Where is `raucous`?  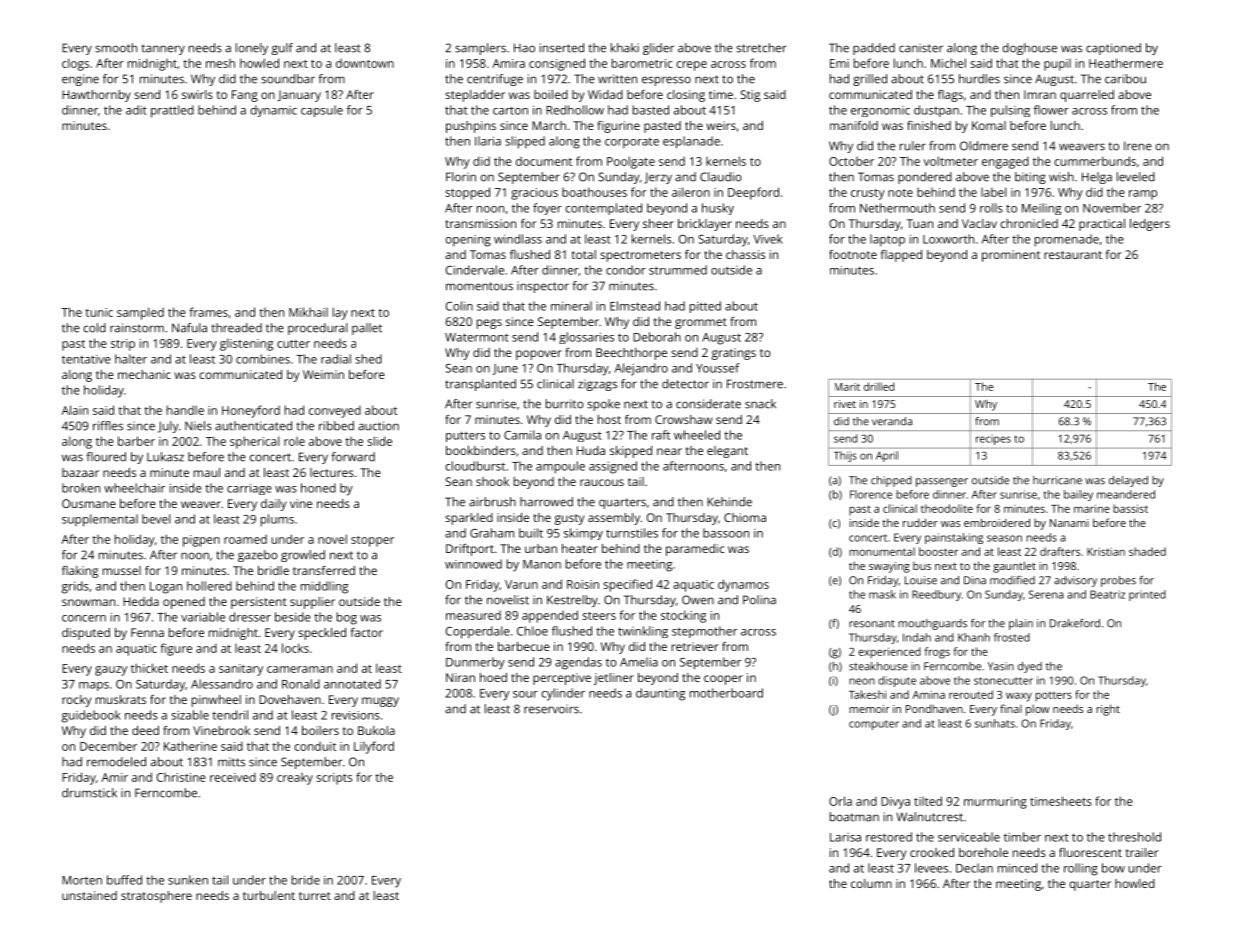
raucous is located at coordinates (602, 482).
